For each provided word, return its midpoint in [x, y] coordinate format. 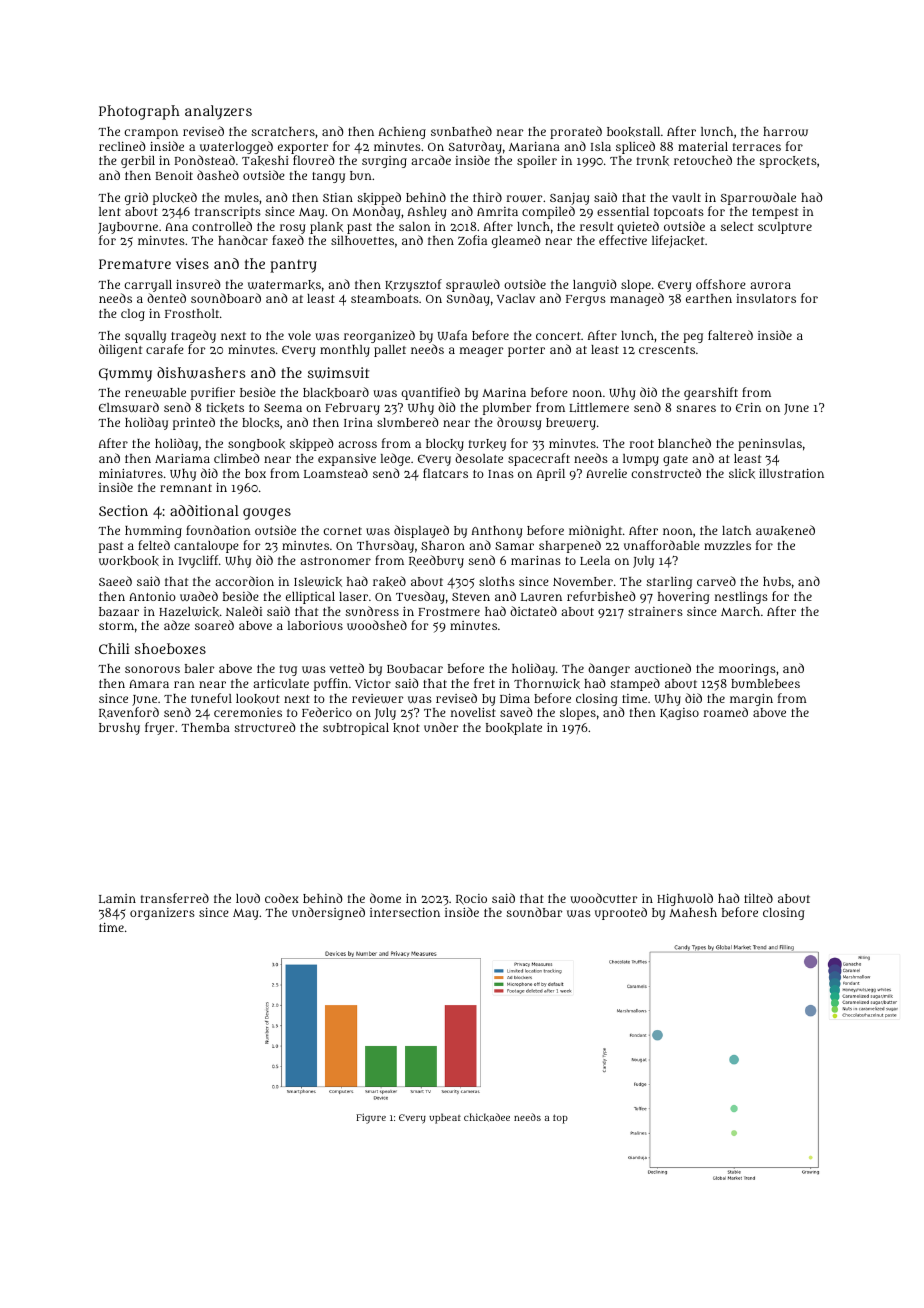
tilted [758, 898]
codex [282, 898]
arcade [431, 160]
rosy [293, 229]
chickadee [487, 1117]
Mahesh [693, 912]
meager [481, 352]
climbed [237, 458]
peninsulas [770, 445]
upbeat [445, 1118]
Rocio [471, 899]
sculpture [785, 228]
